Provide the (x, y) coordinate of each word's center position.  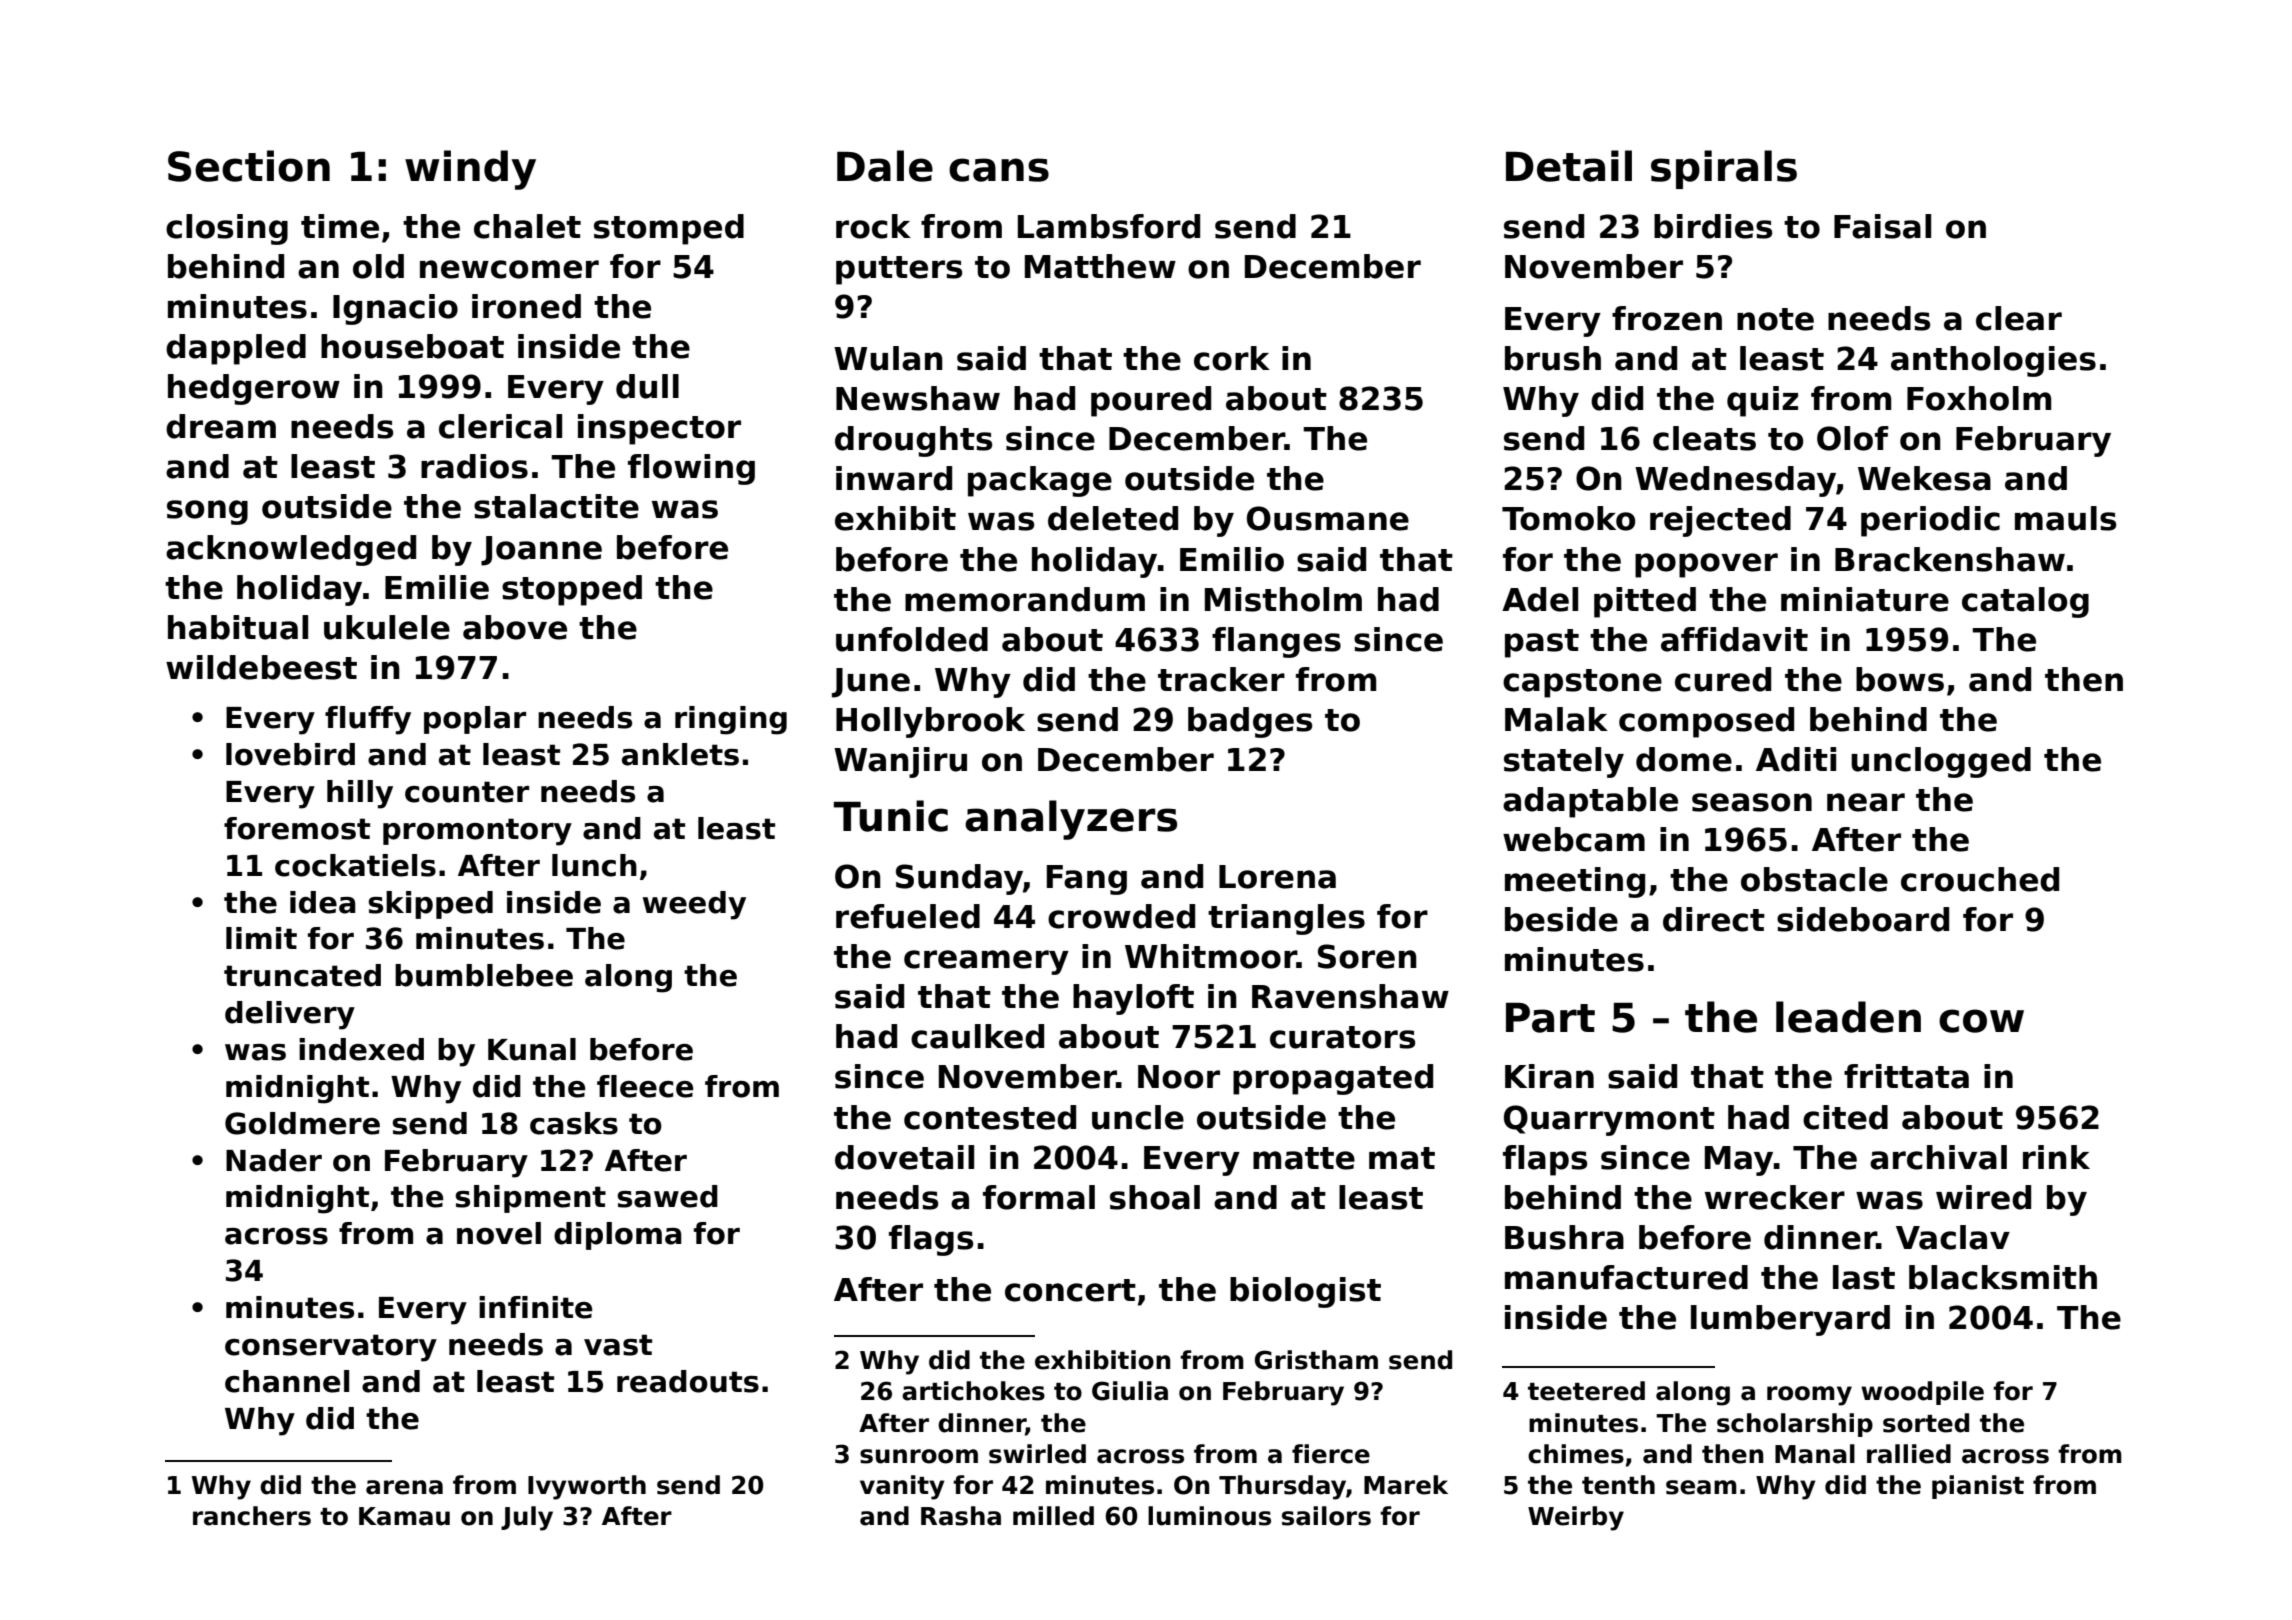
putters (899, 270)
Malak (1556, 719)
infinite (535, 1307)
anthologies (1993, 361)
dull (647, 386)
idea (323, 902)
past (1542, 643)
